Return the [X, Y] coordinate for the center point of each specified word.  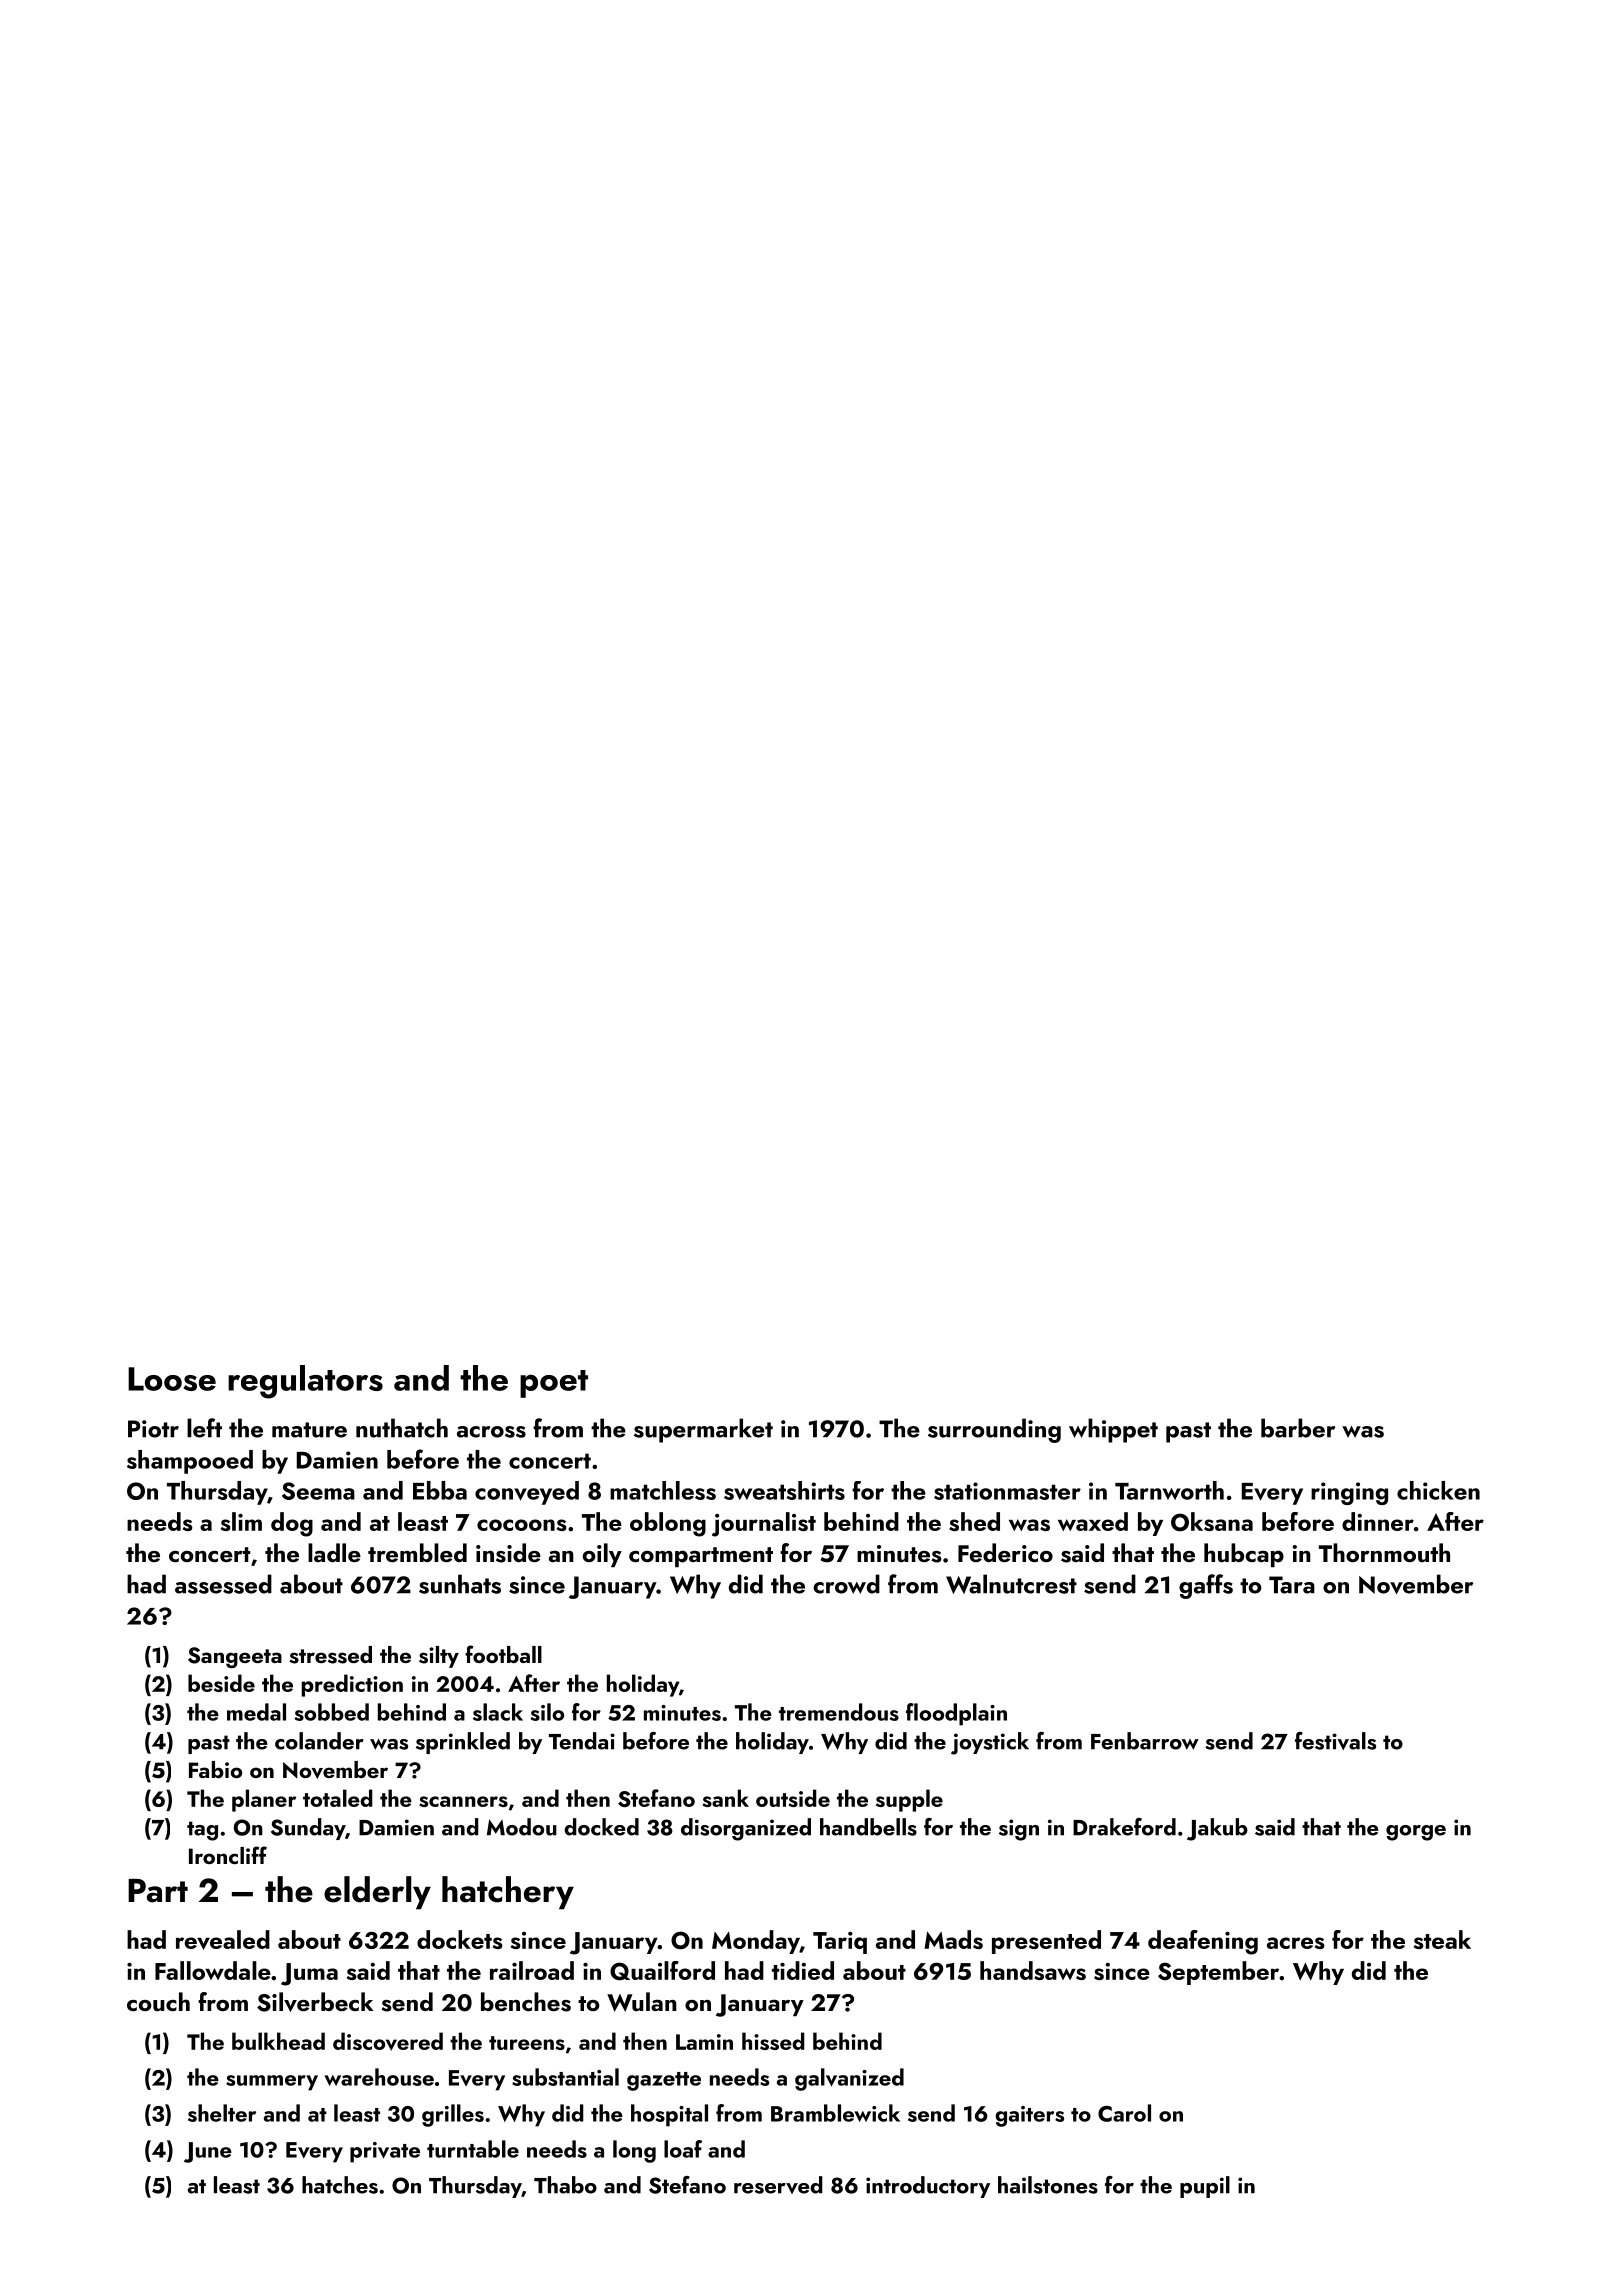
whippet [1113, 1430]
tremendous [839, 1712]
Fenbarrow [1145, 1741]
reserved [778, 2185]
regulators [305, 1382]
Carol [1124, 2113]
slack [498, 1712]
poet [554, 1384]
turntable [473, 2149]
